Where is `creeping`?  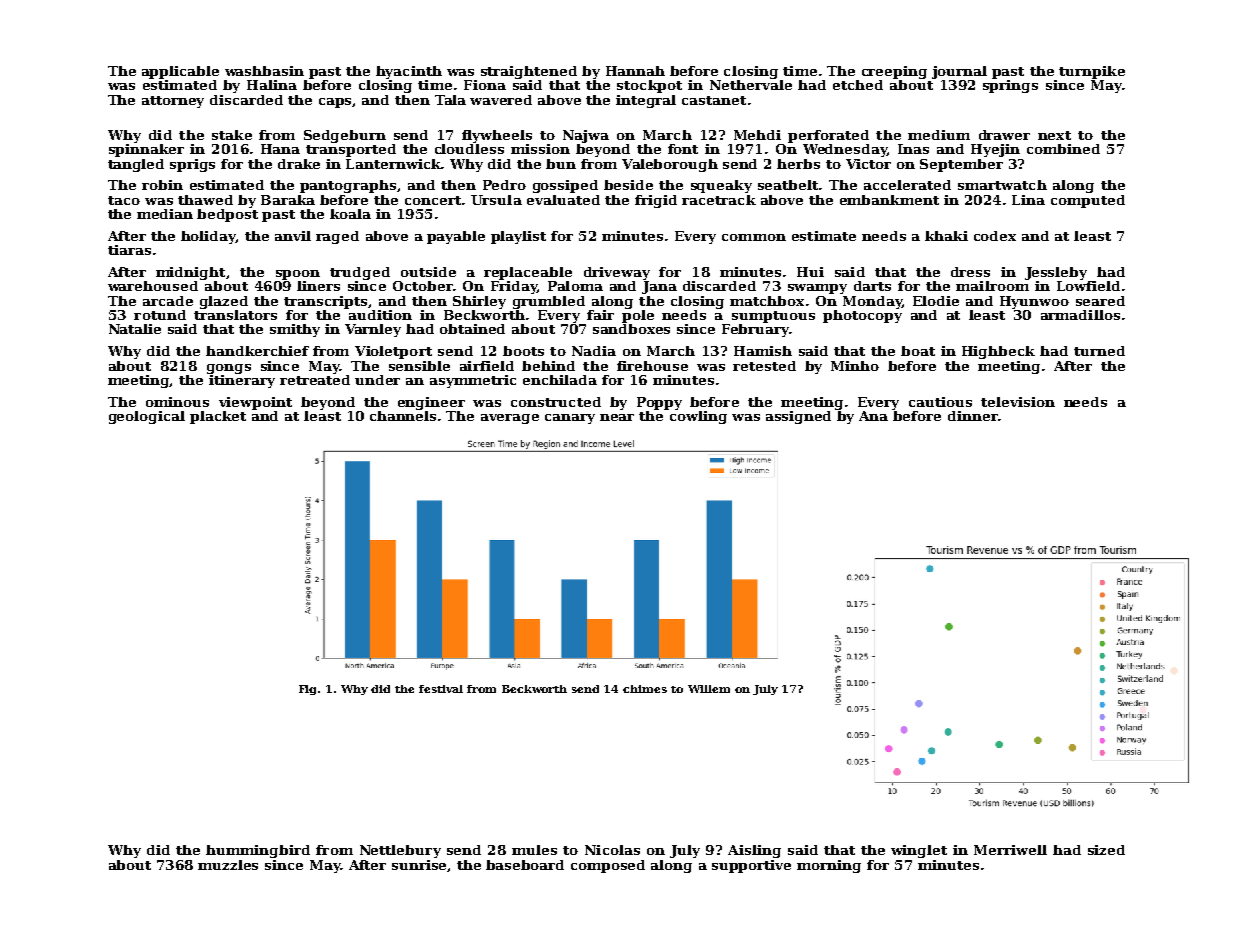 creeping is located at coordinates (894, 72).
